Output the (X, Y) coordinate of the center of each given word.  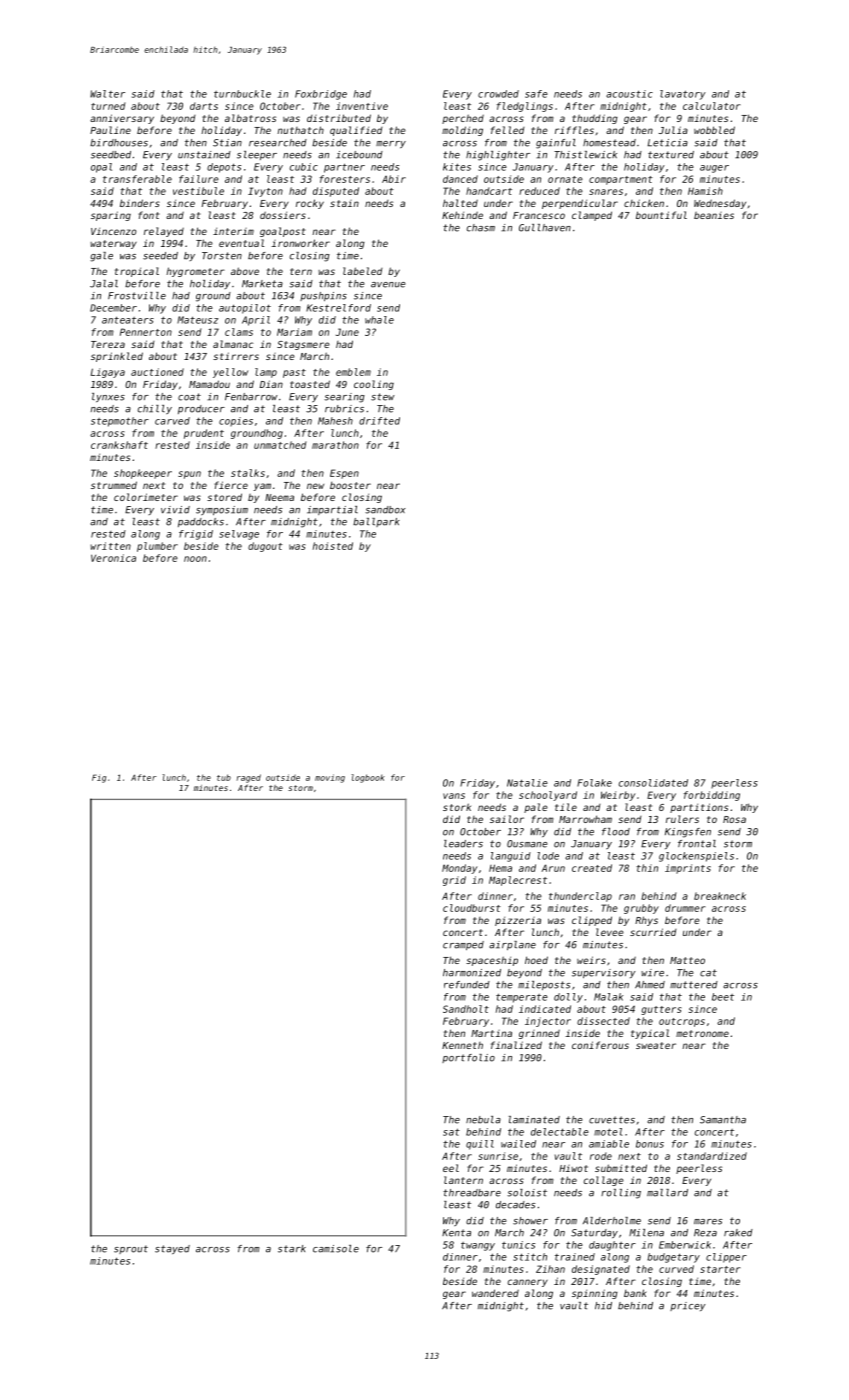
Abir (394, 179)
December (113, 308)
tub (224, 777)
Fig (99, 778)
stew (382, 397)
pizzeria (518, 921)
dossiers (283, 215)
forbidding (712, 796)
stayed (172, 1249)
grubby (641, 909)
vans (454, 796)
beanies (714, 215)
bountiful (661, 215)
